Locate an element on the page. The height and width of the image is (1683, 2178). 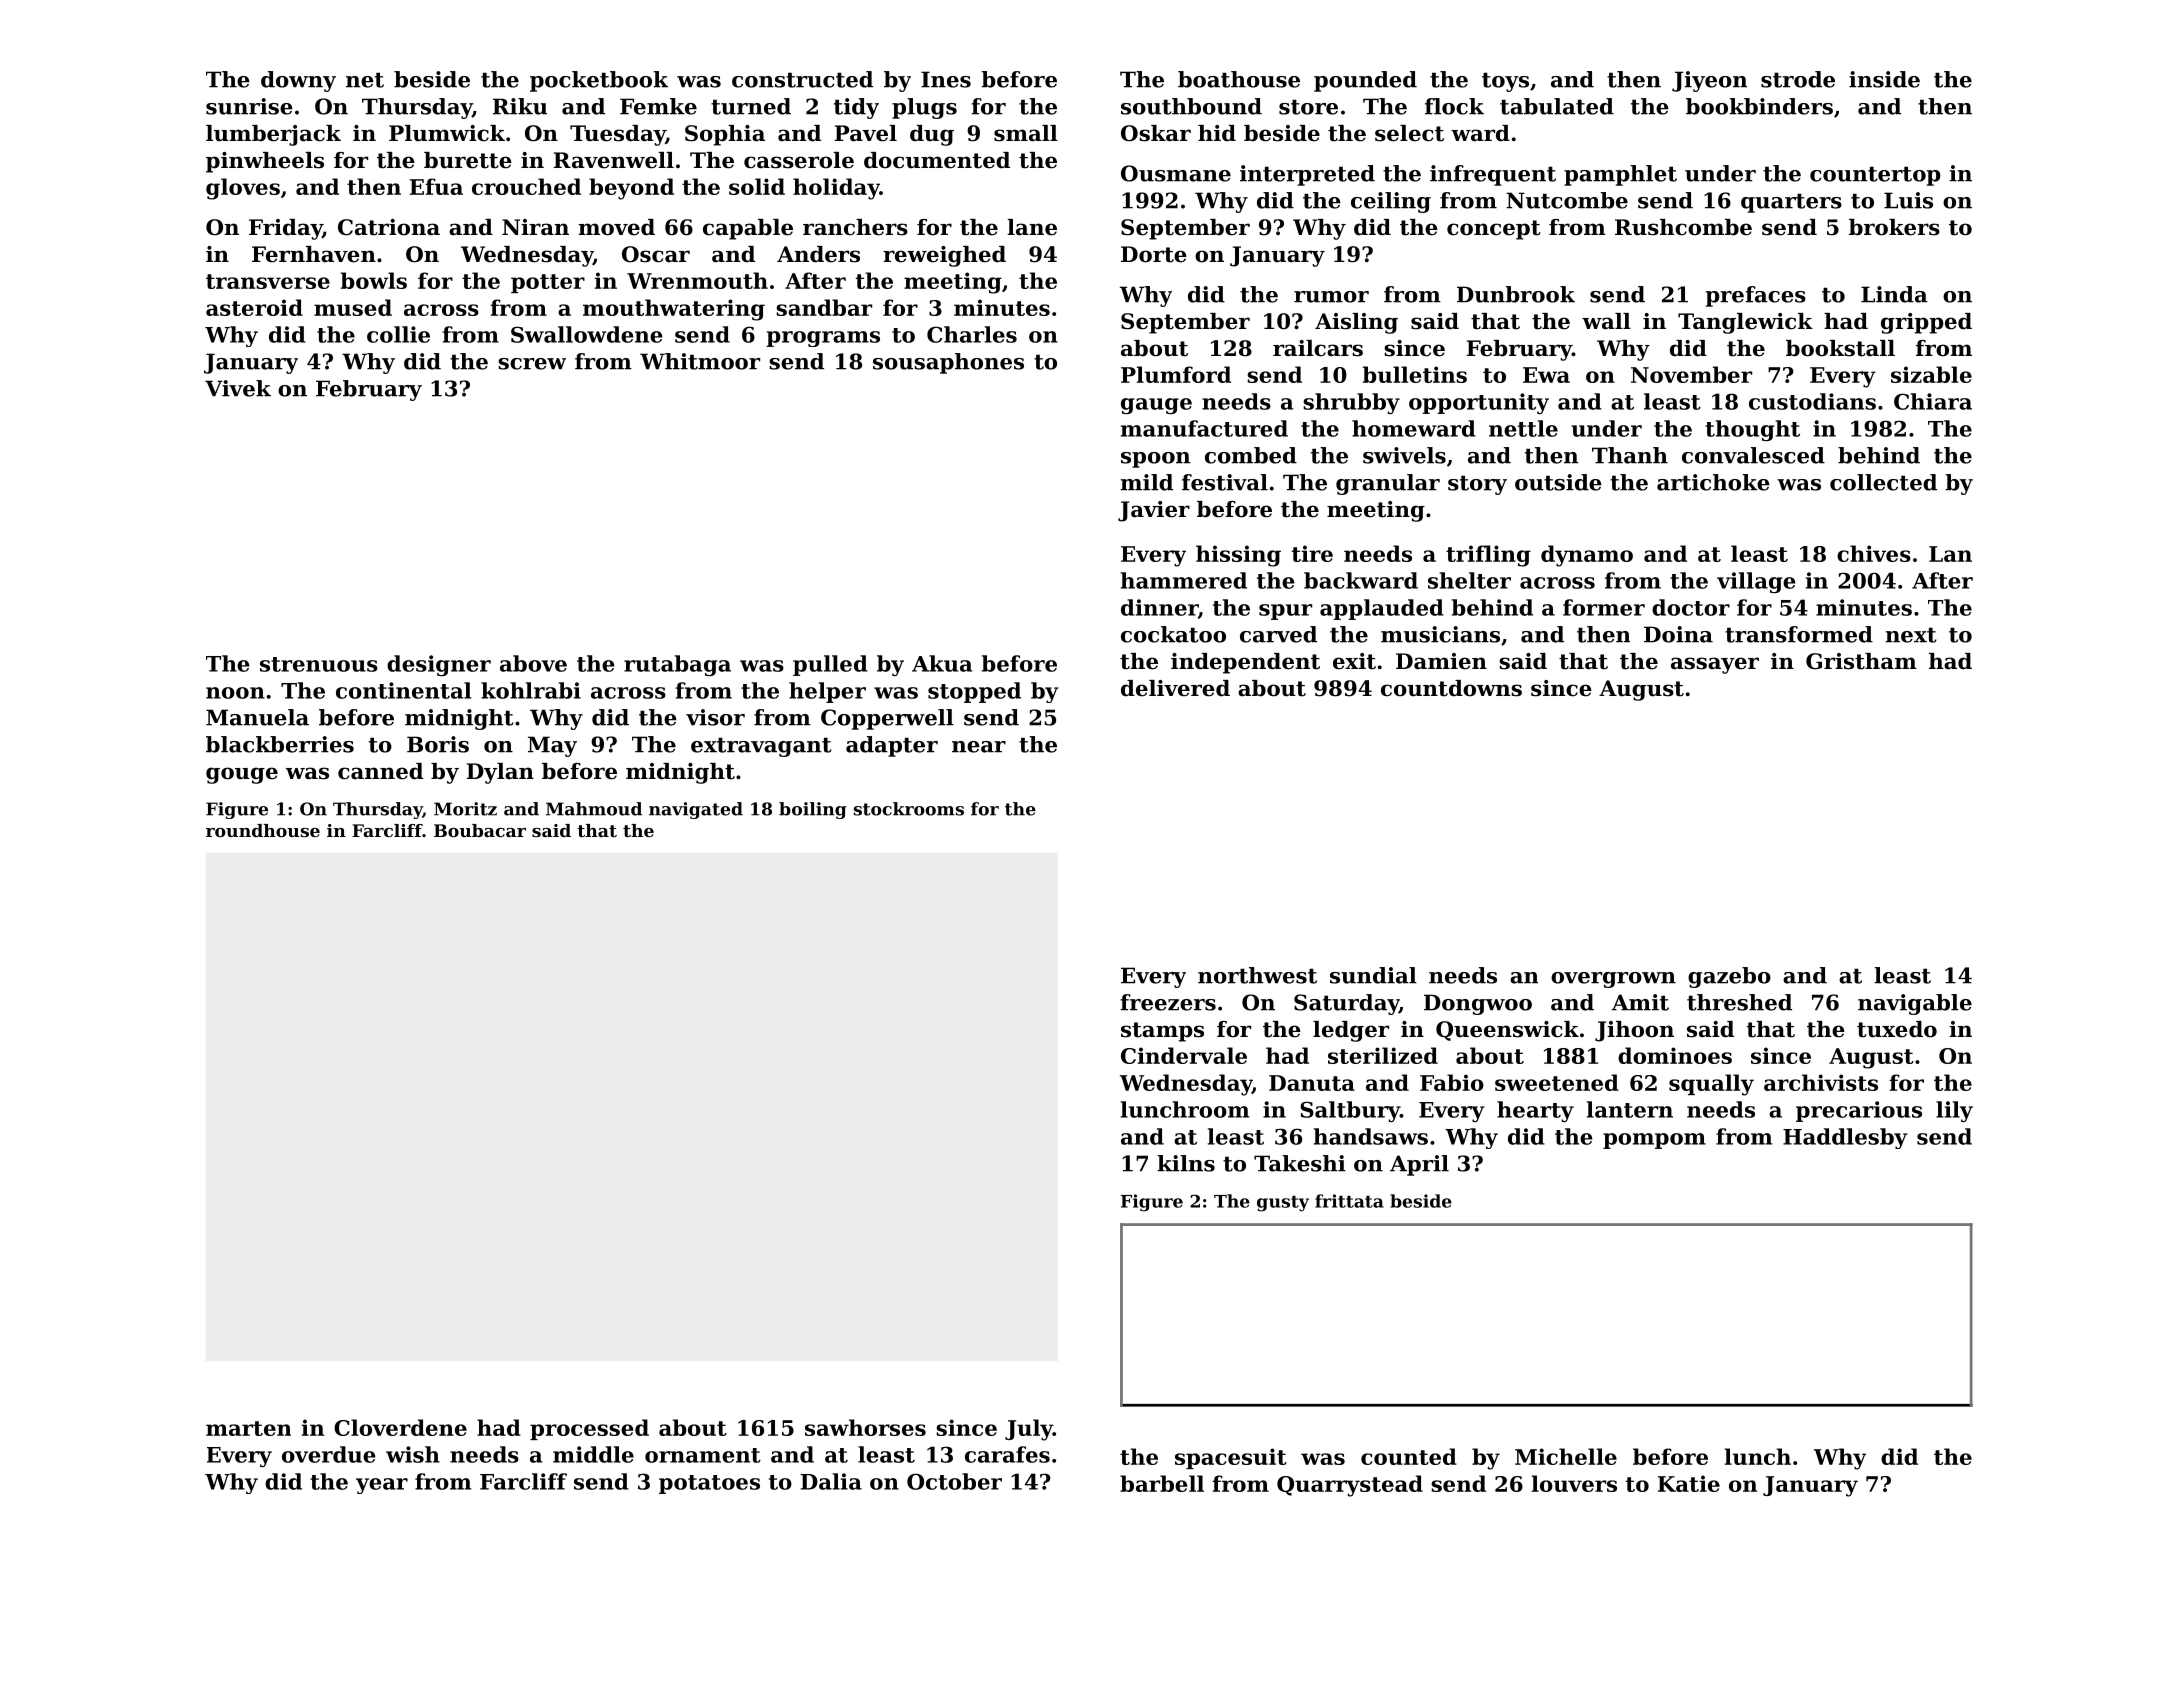
bookbinders is located at coordinates (1759, 106).
